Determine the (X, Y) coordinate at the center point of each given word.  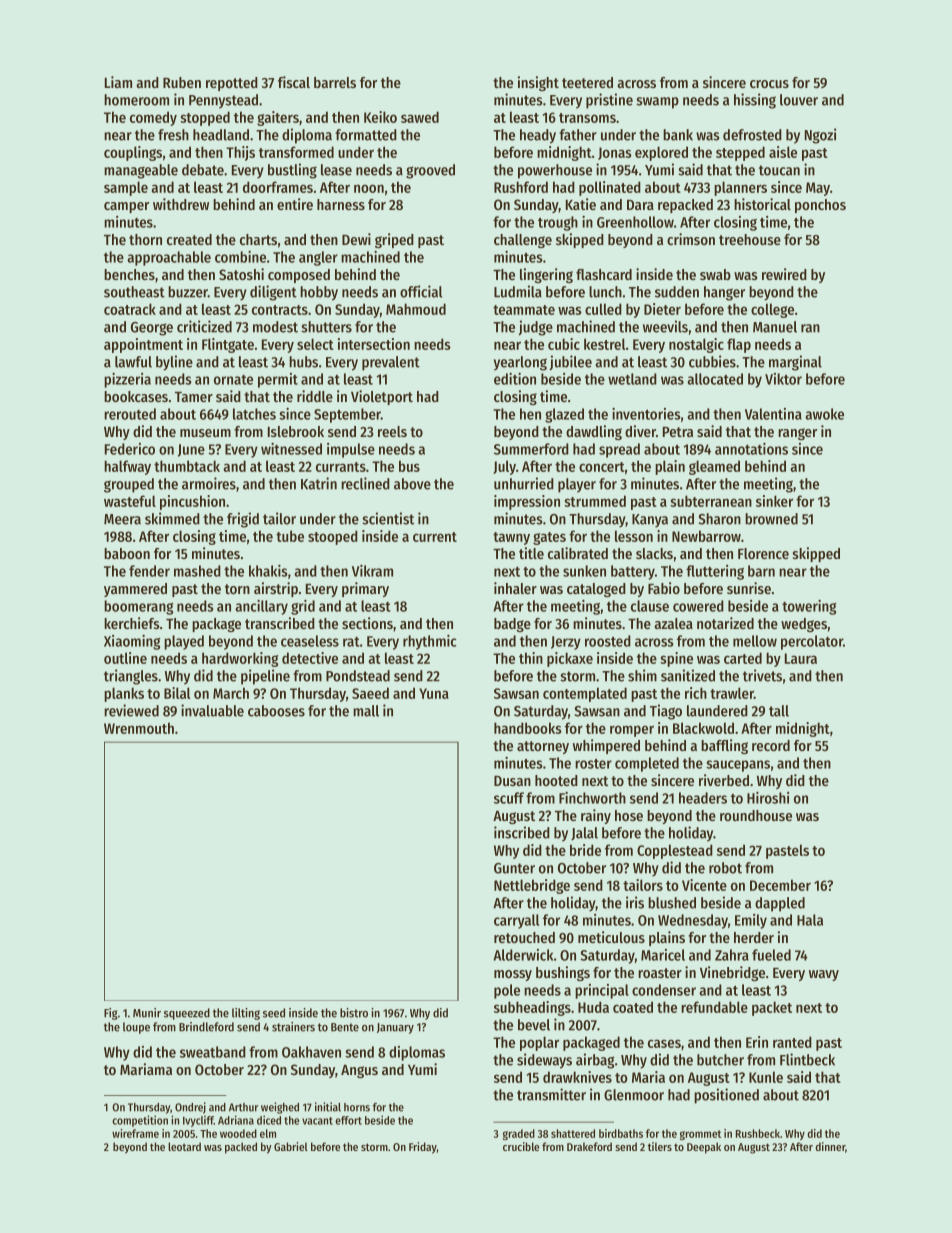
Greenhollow (635, 222)
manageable (141, 171)
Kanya (650, 521)
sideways (544, 1061)
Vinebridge (732, 973)
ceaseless (310, 641)
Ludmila (518, 291)
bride (585, 850)
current (435, 537)
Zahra (732, 955)
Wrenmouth (139, 728)
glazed (564, 415)
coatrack (130, 309)
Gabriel (291, 1146)
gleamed (714, 467)
